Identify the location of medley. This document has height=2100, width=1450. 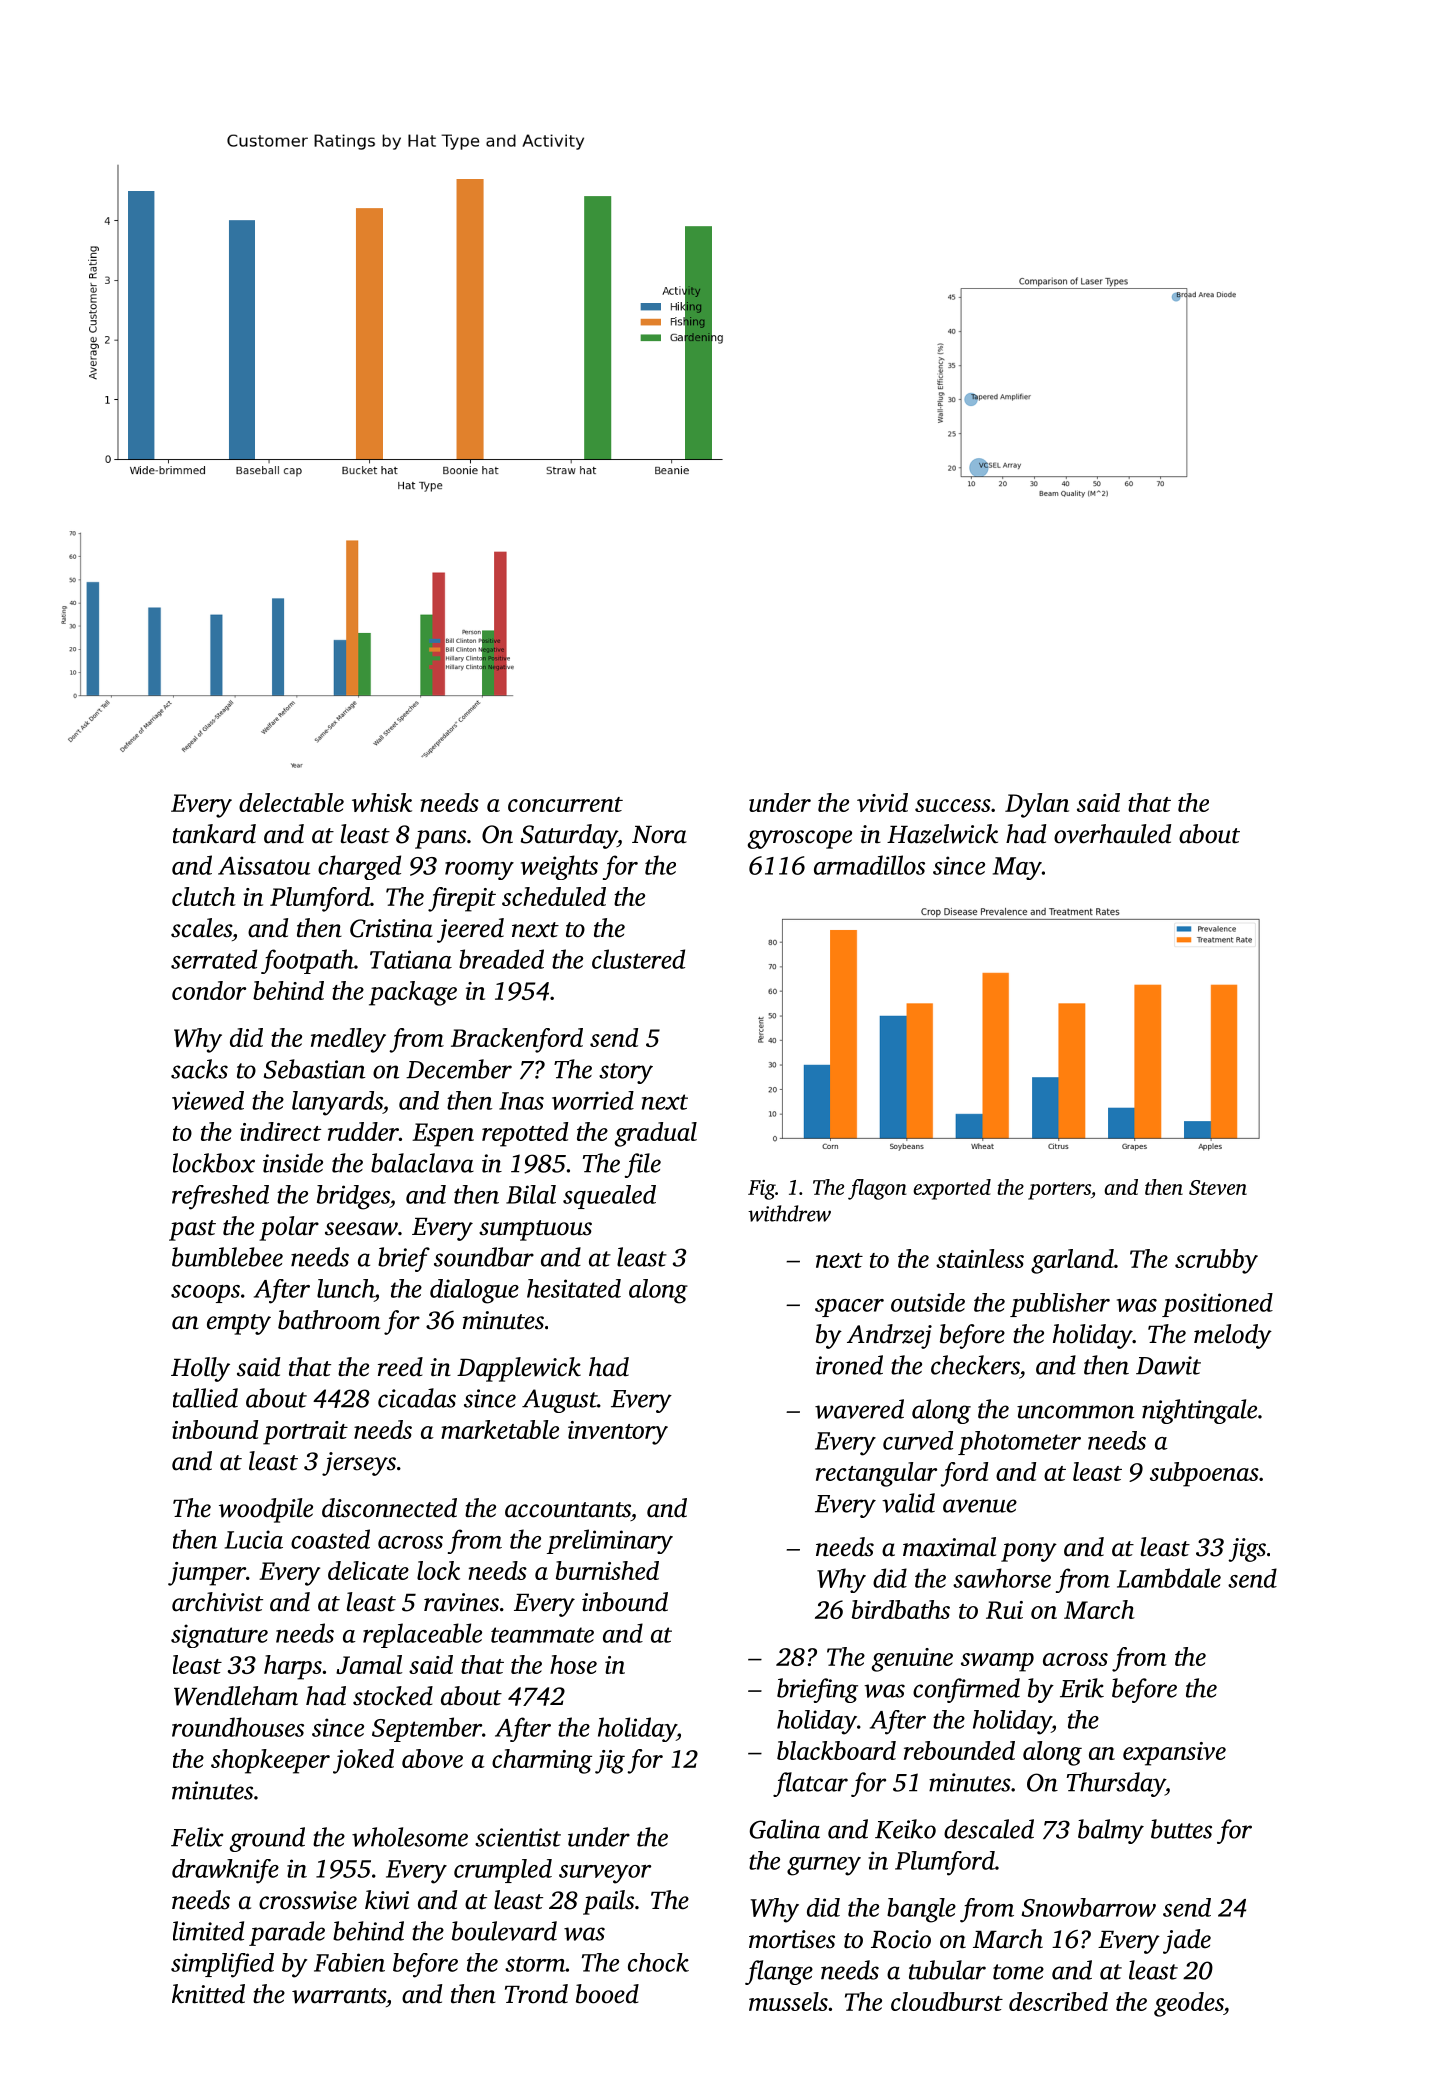
(348, 1040).
